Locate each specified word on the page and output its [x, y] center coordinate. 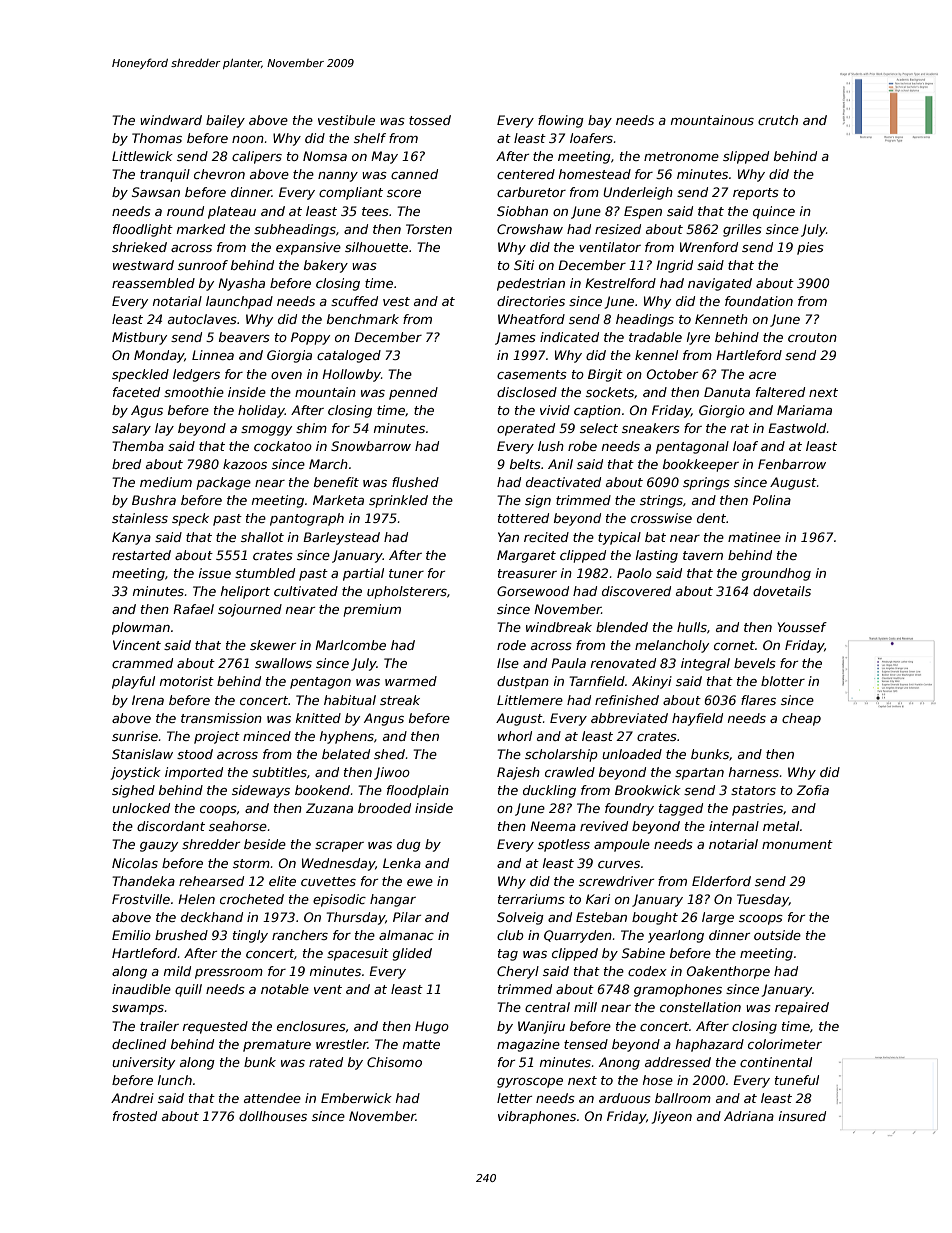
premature [277, 1046]
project [217, 737]
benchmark [363, 319]
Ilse [508, 663]
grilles [742, 230]
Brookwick [648, 790]
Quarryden [578, 936]
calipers [257, 157]
